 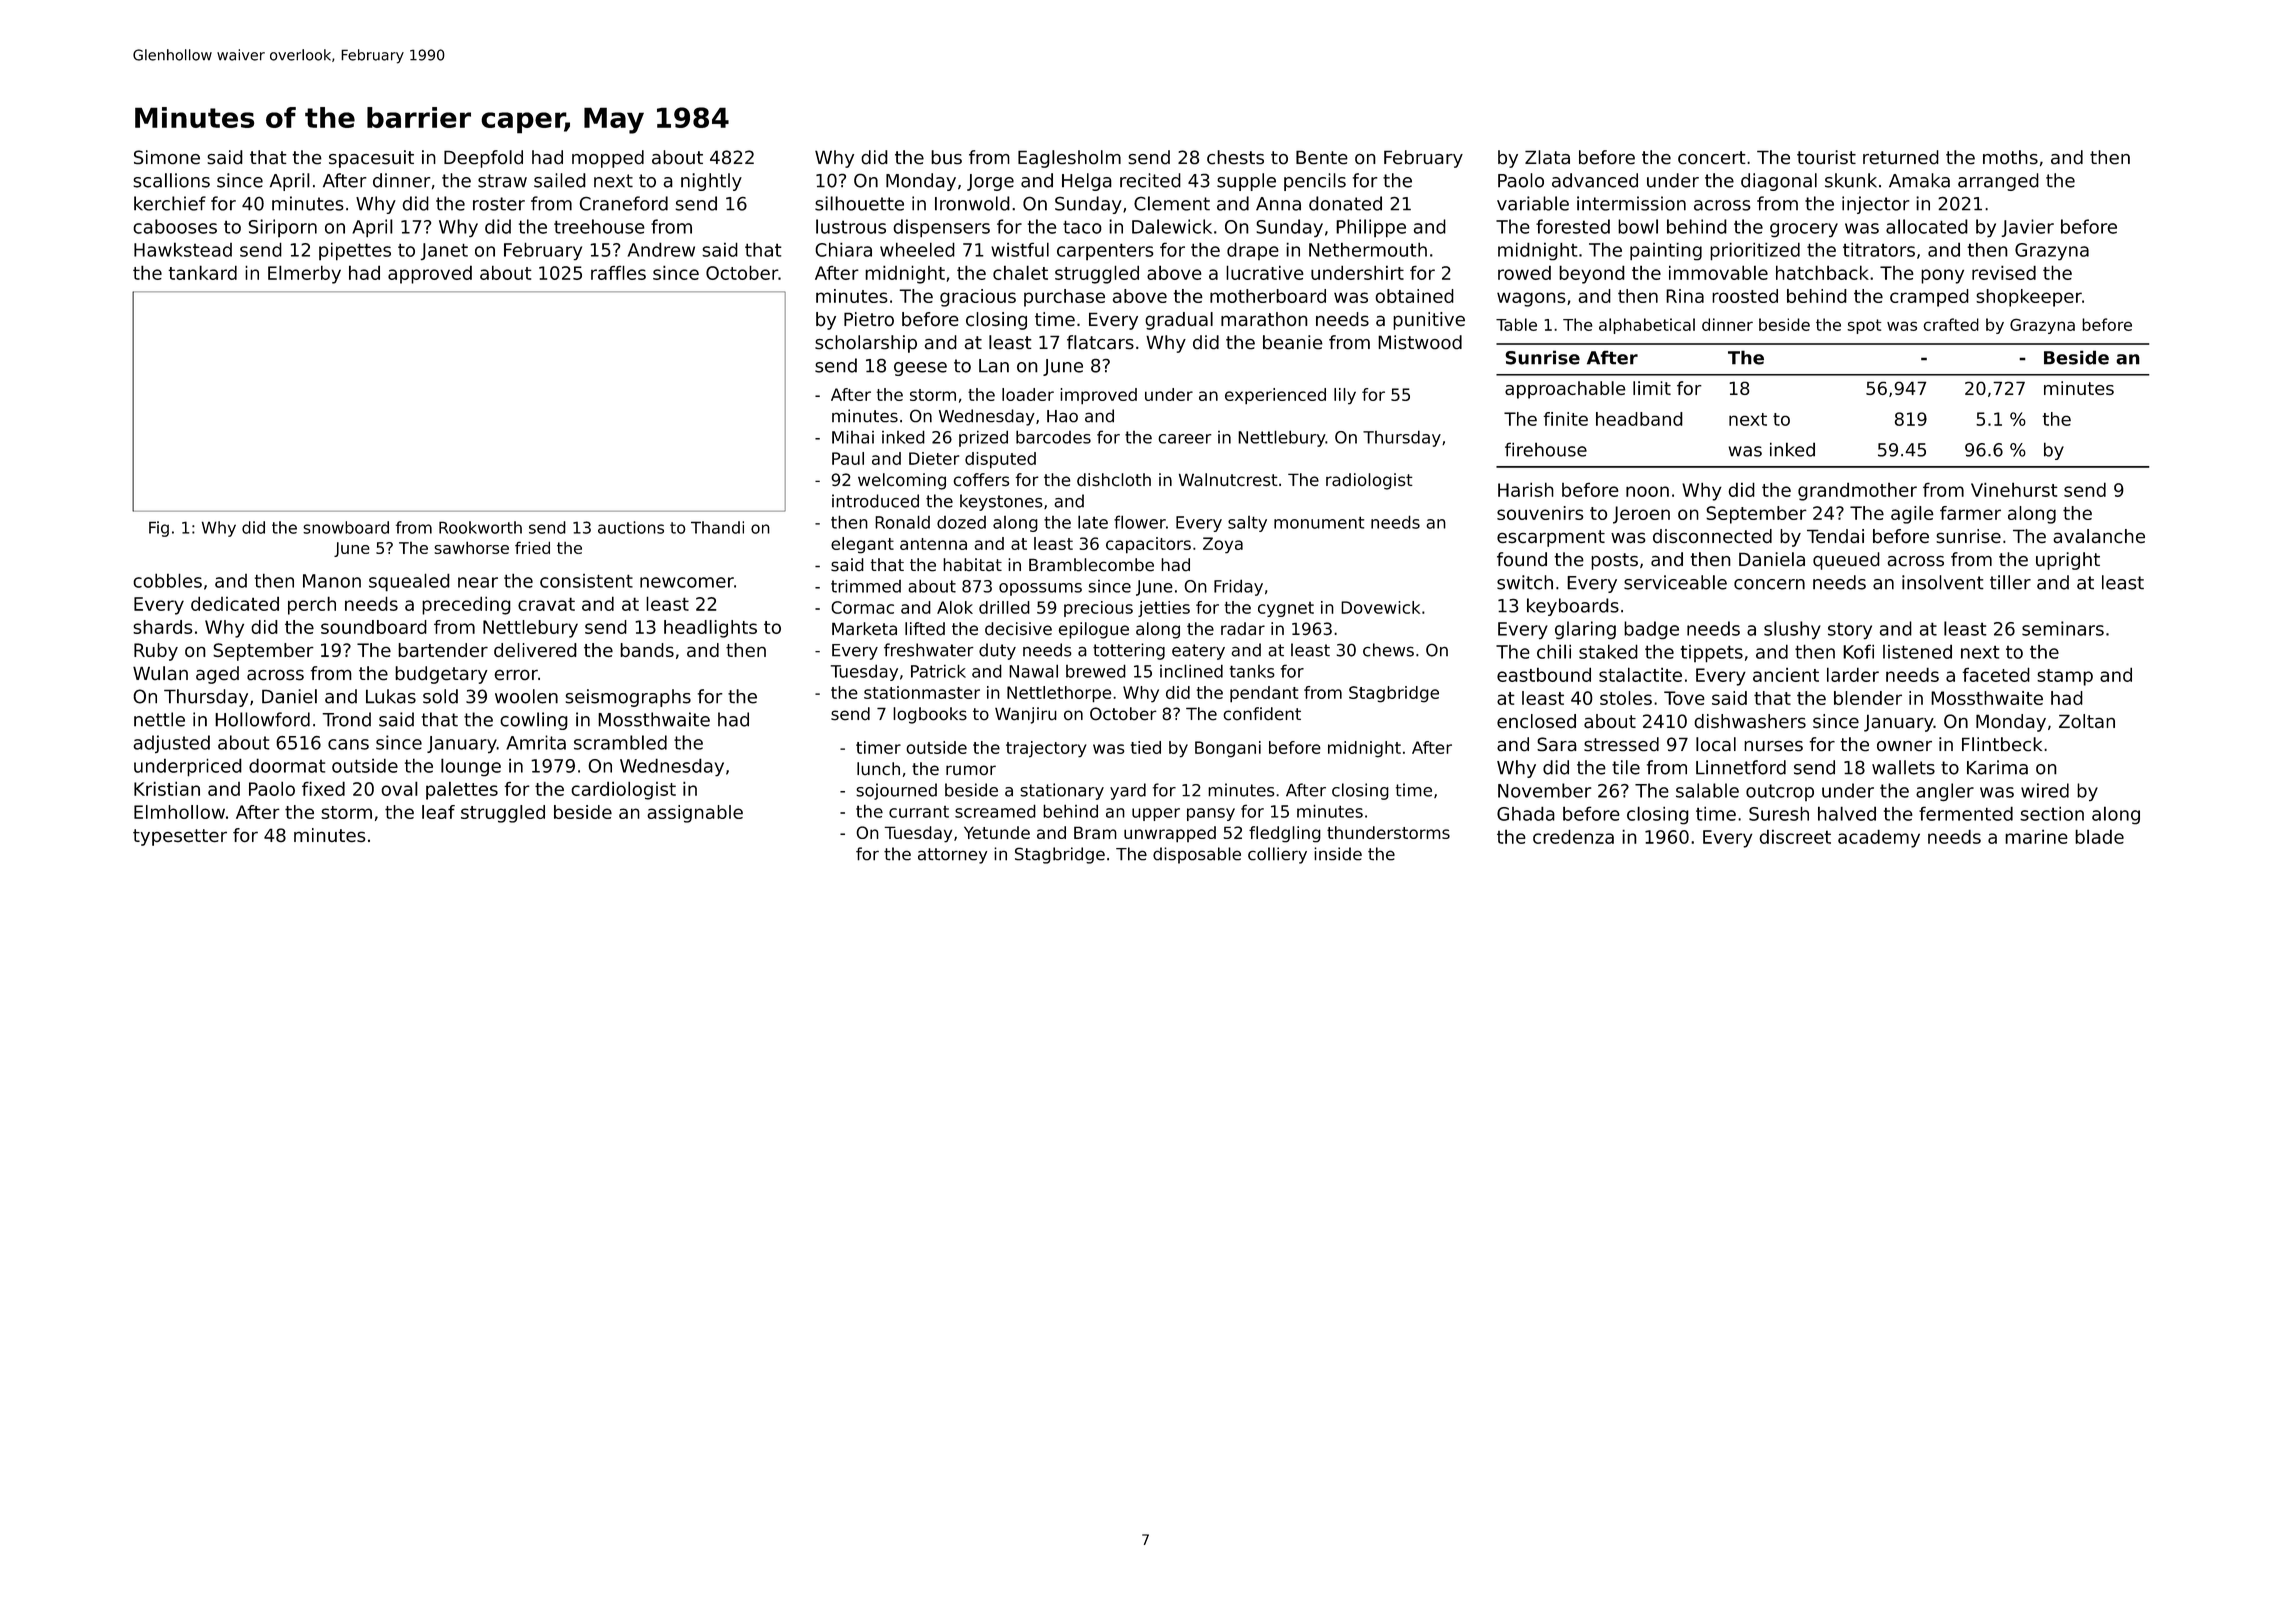 What do you see at coordinates (978, 298) in the screenshot?
I see `gracious` at bounding box center [978, 298].
